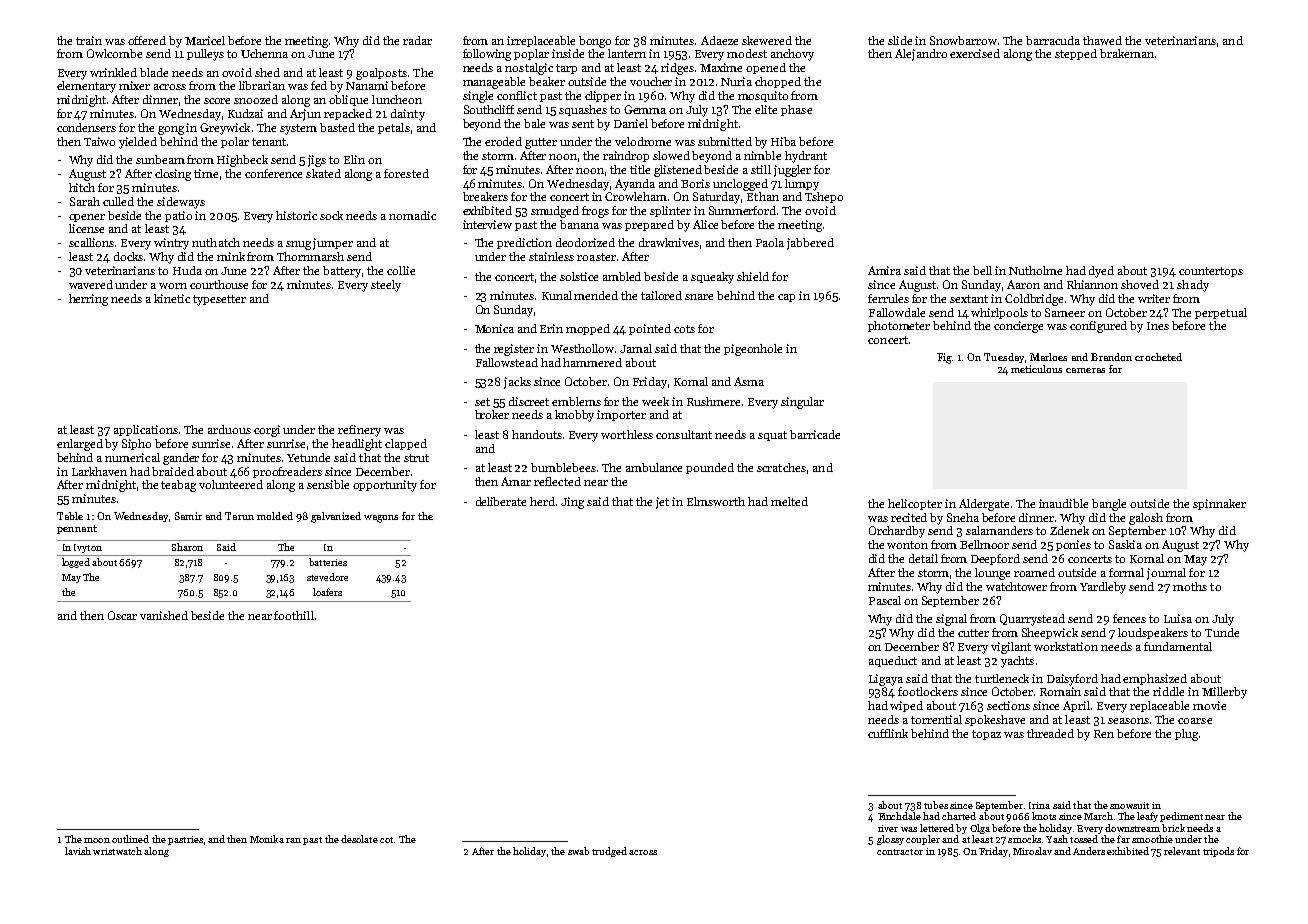  I want to click on gander, so click(181, 459).
